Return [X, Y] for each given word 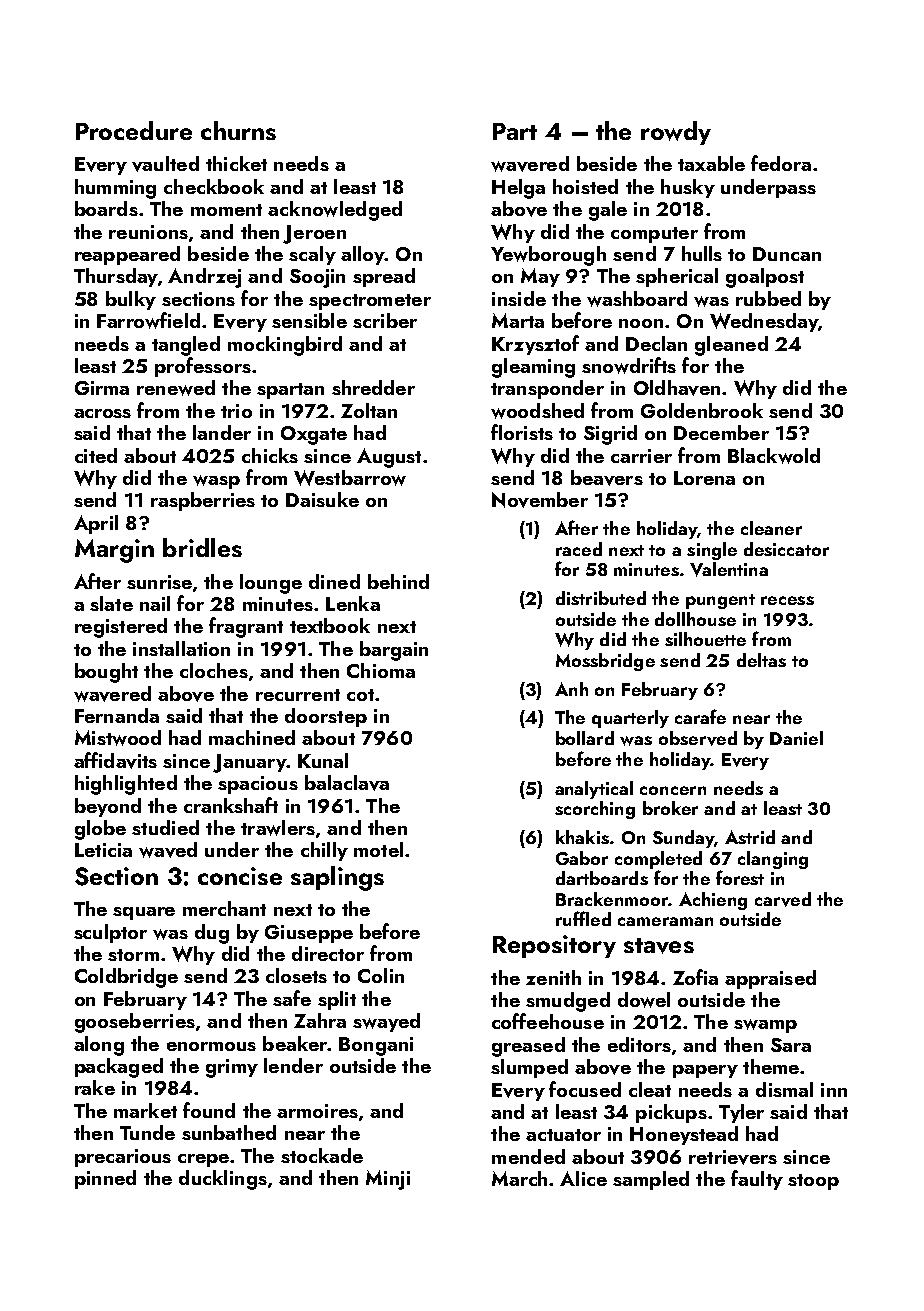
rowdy [676, 133]
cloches [214, 670]
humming [115, 189]
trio [236, 411]
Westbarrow [350, 478]
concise [240, 876]
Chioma [381, 670]
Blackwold [774, 456]
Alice [583, 1178]
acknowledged [335, 211]
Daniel [796, 738]
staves [659, 946]
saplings [337, 878]
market [145, 1110]
